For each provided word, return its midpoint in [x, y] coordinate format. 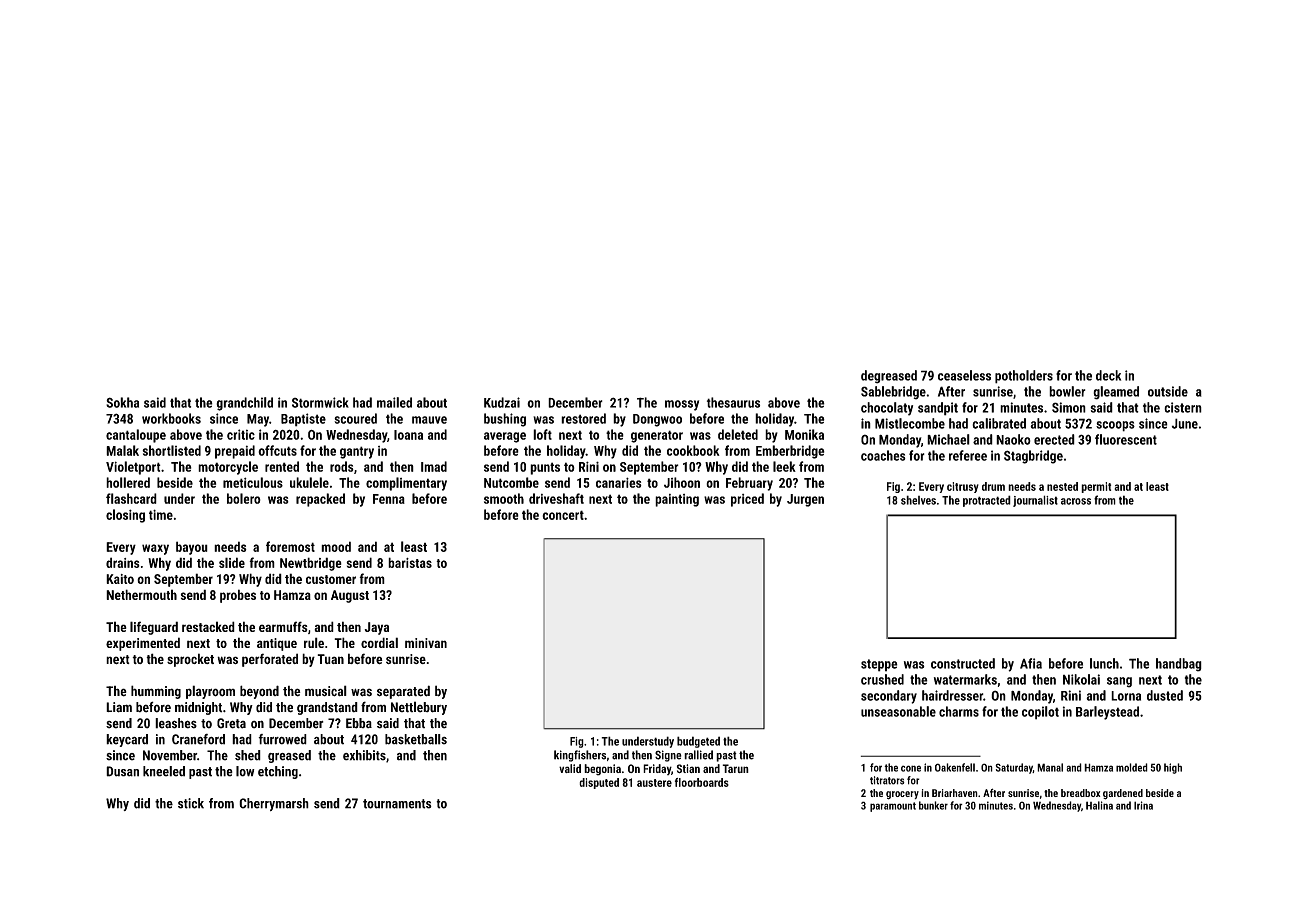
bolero [244, 498]
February [749, 484]
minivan [426, 643]
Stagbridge [1033, 457]
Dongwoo [657, 420]
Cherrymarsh [274, 804]
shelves [918, 500]
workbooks [171, 418]
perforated [270, 660]
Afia [1031, 663]
